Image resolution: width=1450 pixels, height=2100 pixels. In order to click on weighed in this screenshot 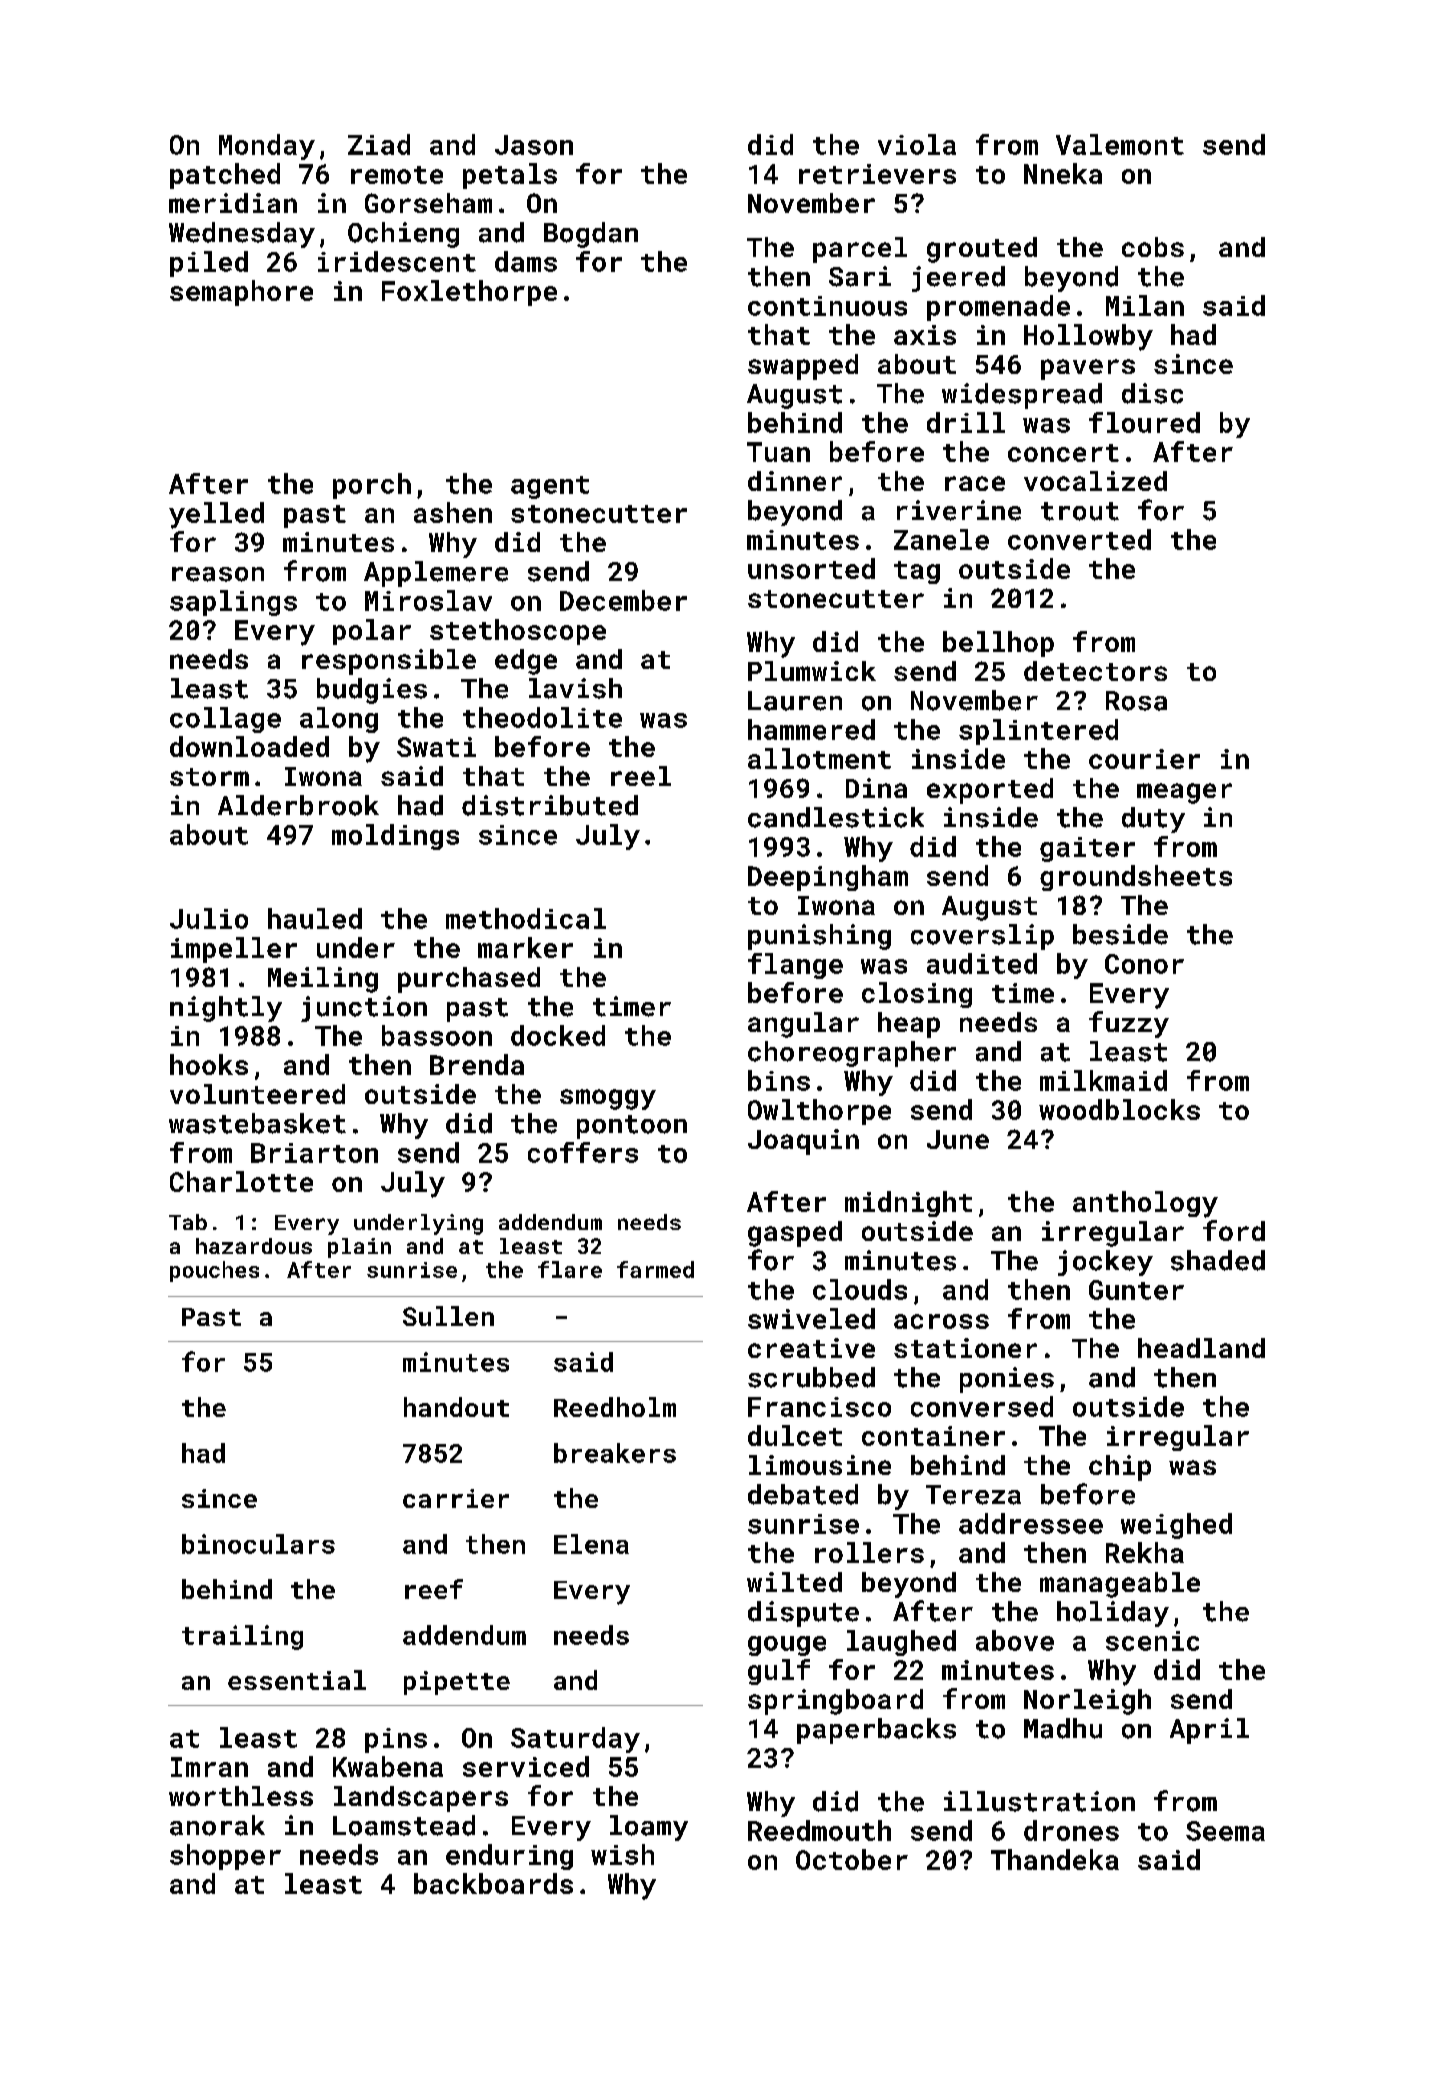, I will do `click(1176, 1526)`.
